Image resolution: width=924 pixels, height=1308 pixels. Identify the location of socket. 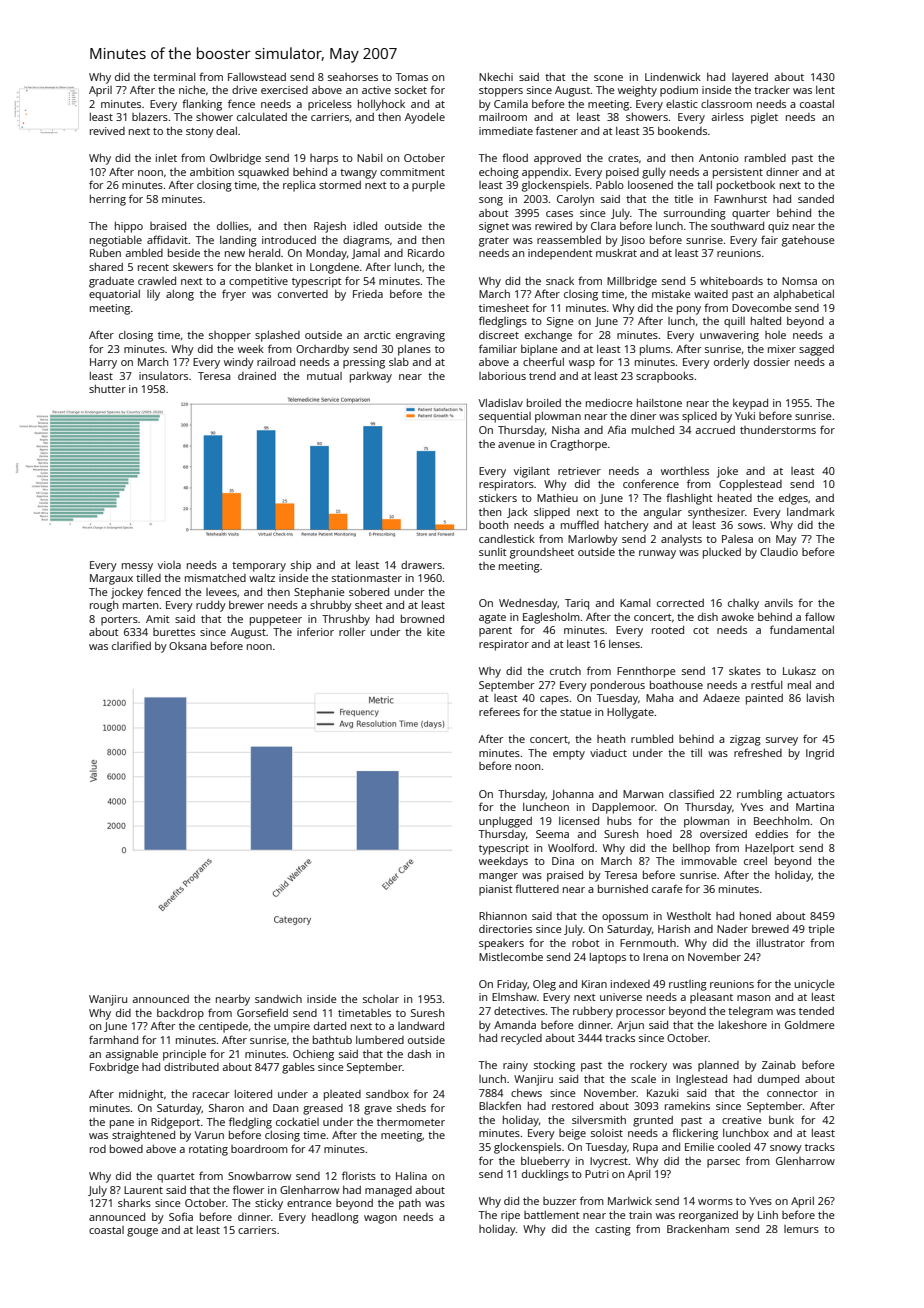
(411, 90).
